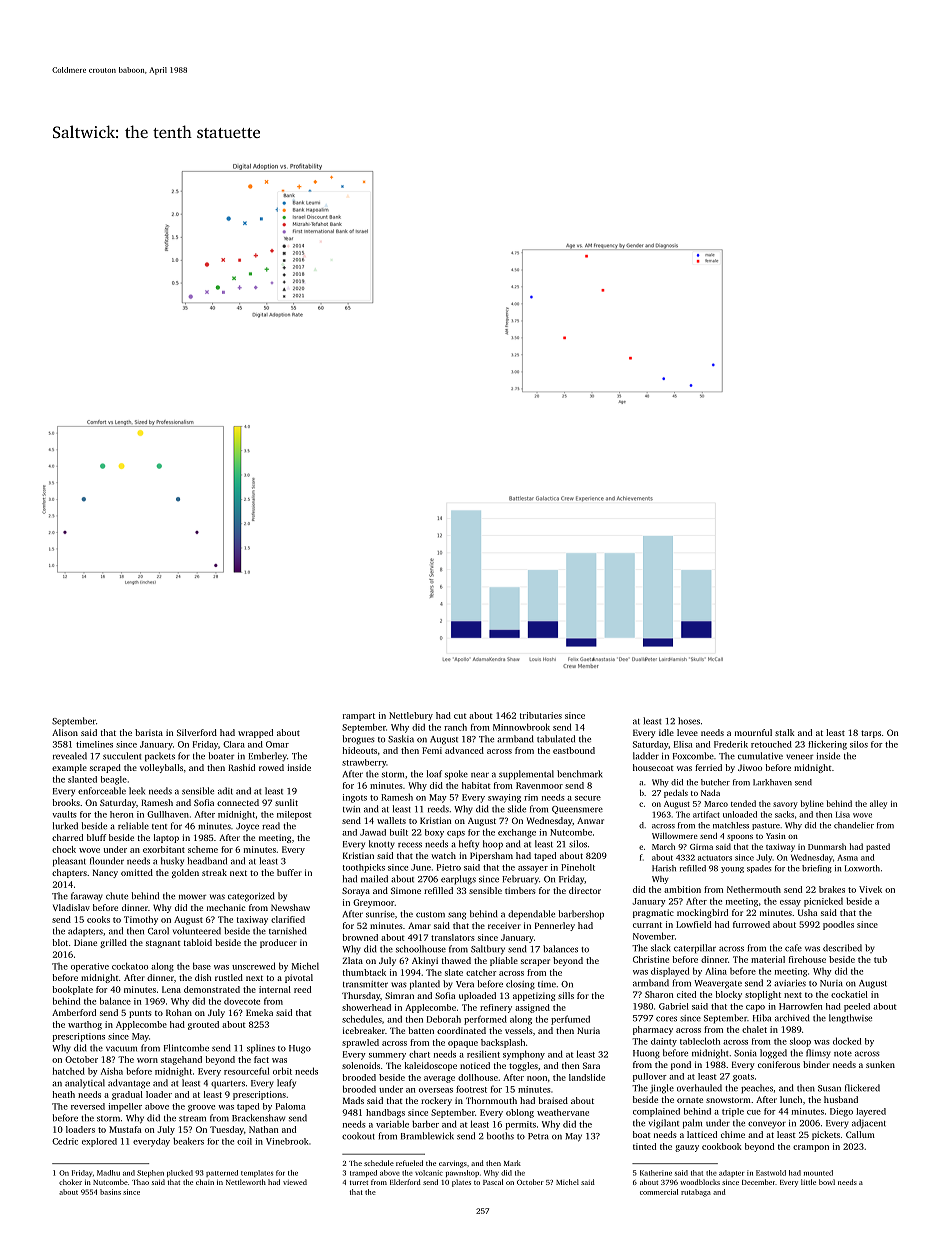 The width and height of the screenshot is (952, 1233). I want to click on commercial, so click(659, 1192).
